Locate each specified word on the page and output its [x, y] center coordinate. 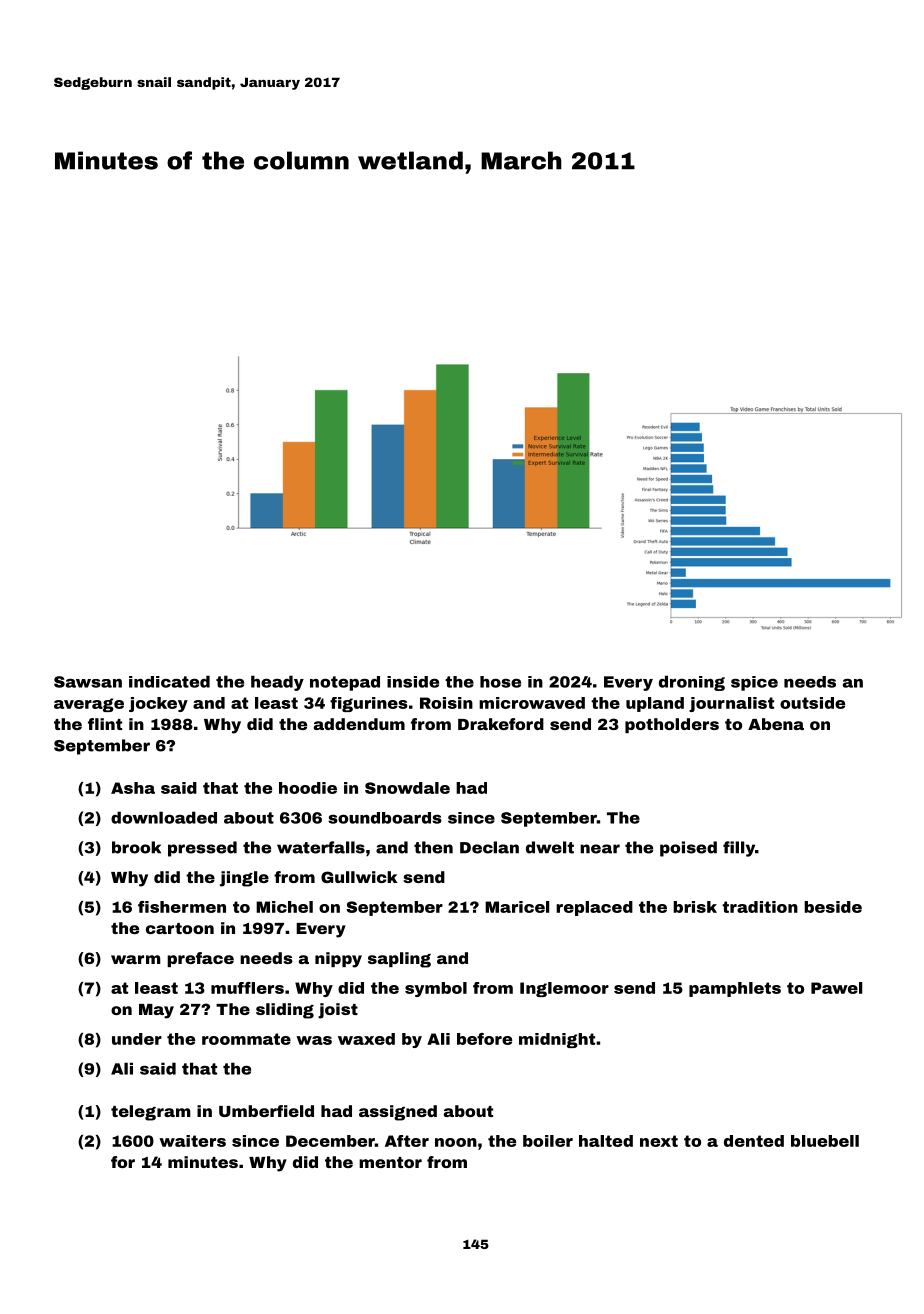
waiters [192, 1141]
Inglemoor [564, 989]
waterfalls [321, 847]
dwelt [550, 847]
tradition [760, 907]
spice [754, 683]
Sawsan [88, 682]
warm [136, 959]
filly [739, 849]
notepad [345, 683]
